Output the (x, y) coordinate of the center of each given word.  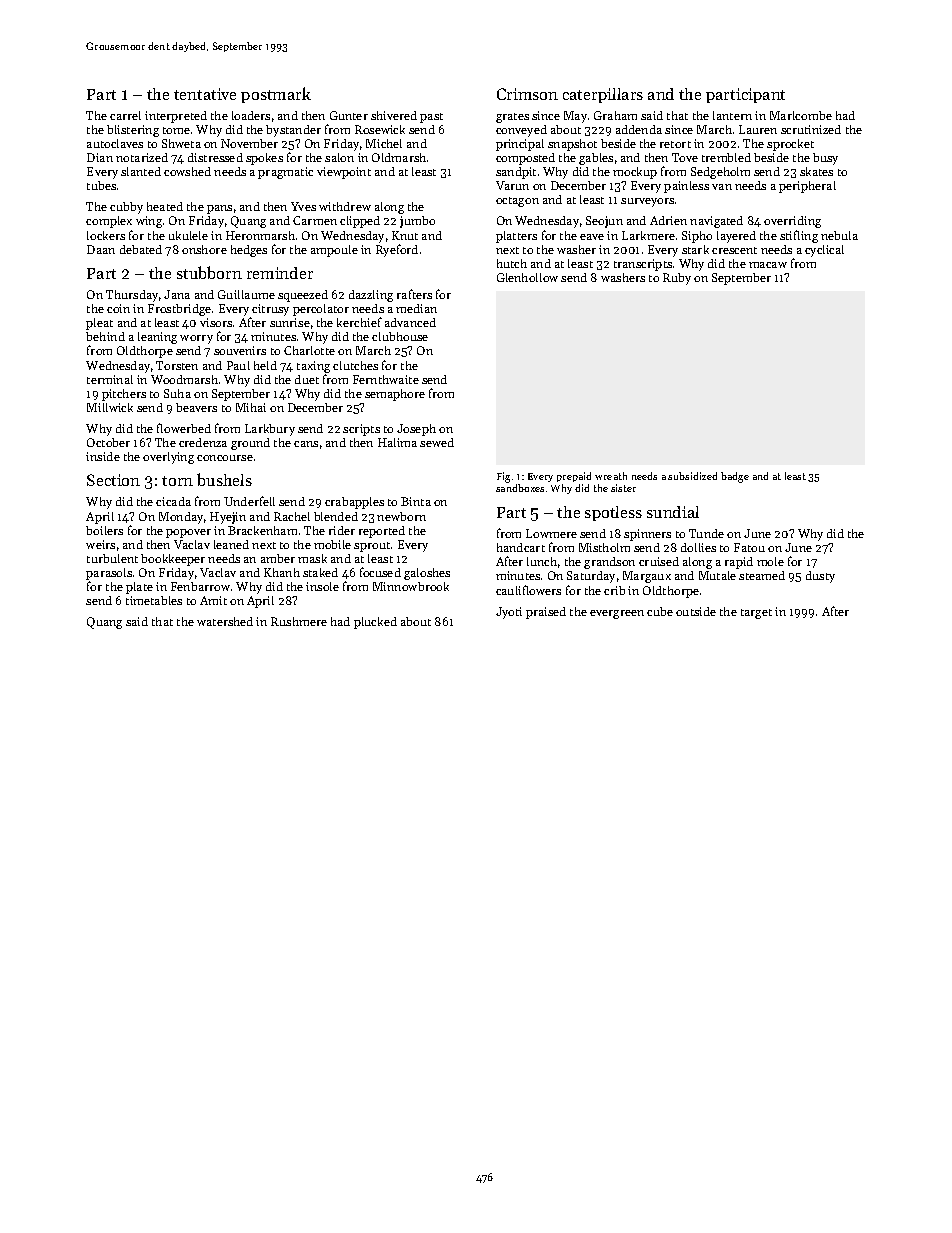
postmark (276, 95)
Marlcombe (801, 115)
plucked (375, 623)
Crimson (527, 94)
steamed (762, 575)
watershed (225, 621)
